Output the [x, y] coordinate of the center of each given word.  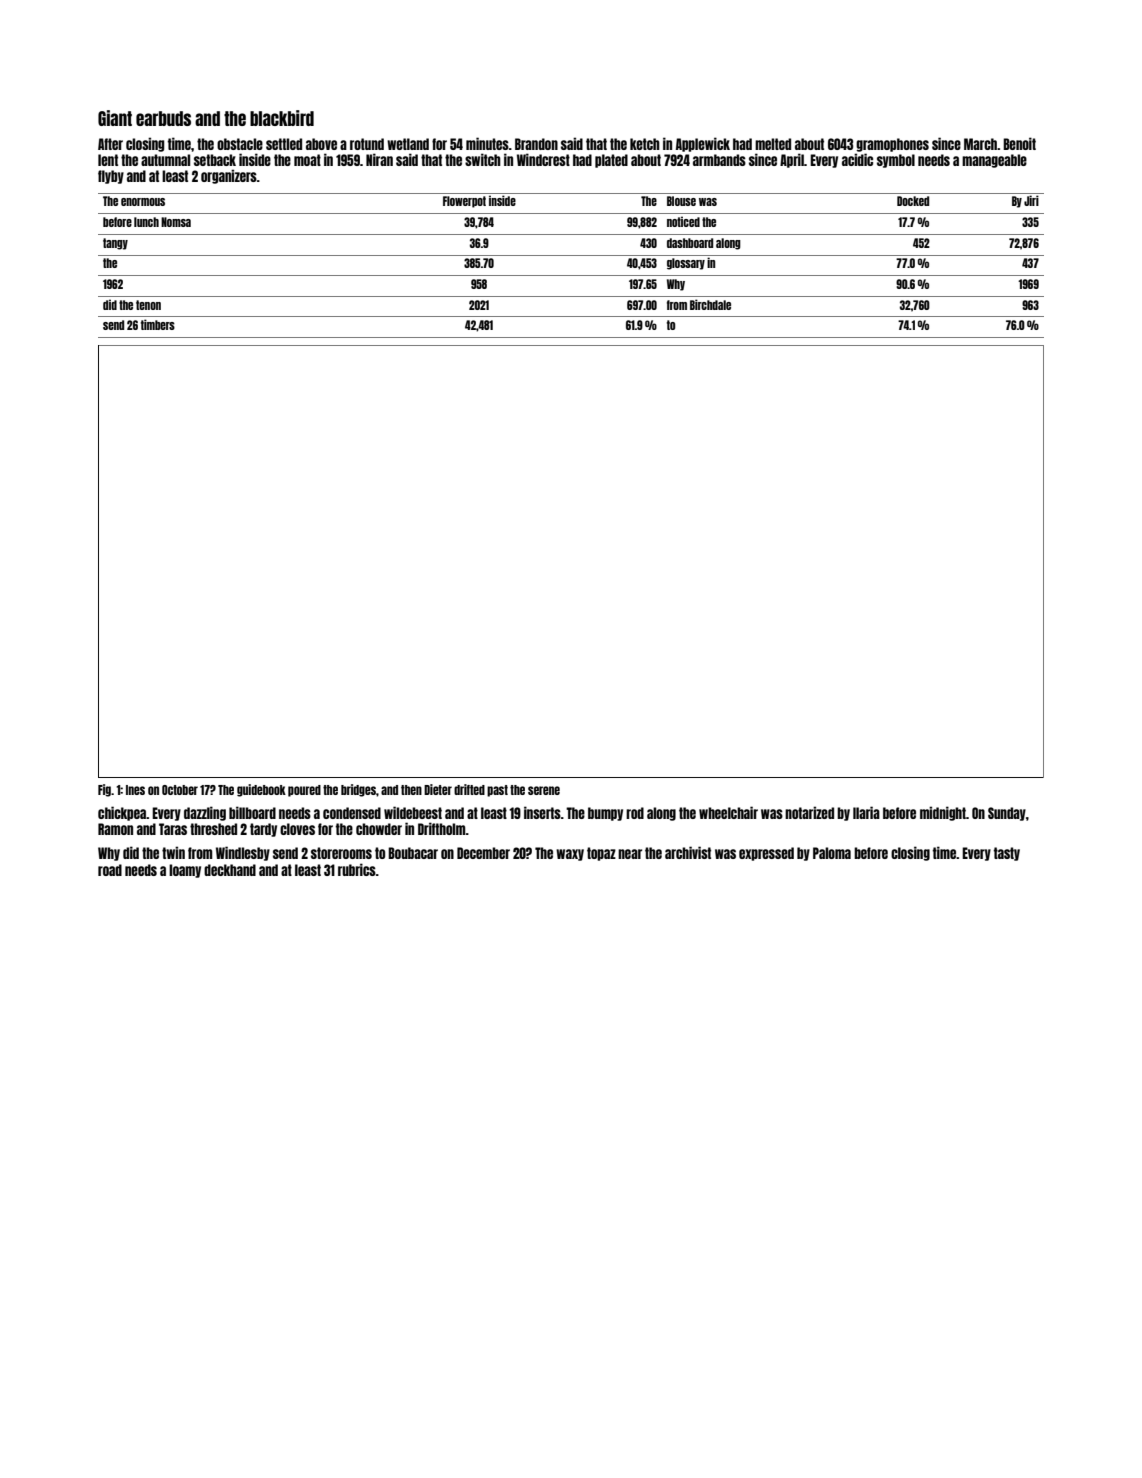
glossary [686, 264]
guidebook [261, 790]
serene [544, 790]
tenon [148, 305]
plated [611, 161]
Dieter [438, 789]
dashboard [690, 243]
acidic [857, 159]
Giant [115, 118]
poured [304, 791]
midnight [943, 813]
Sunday [1007, 814]
